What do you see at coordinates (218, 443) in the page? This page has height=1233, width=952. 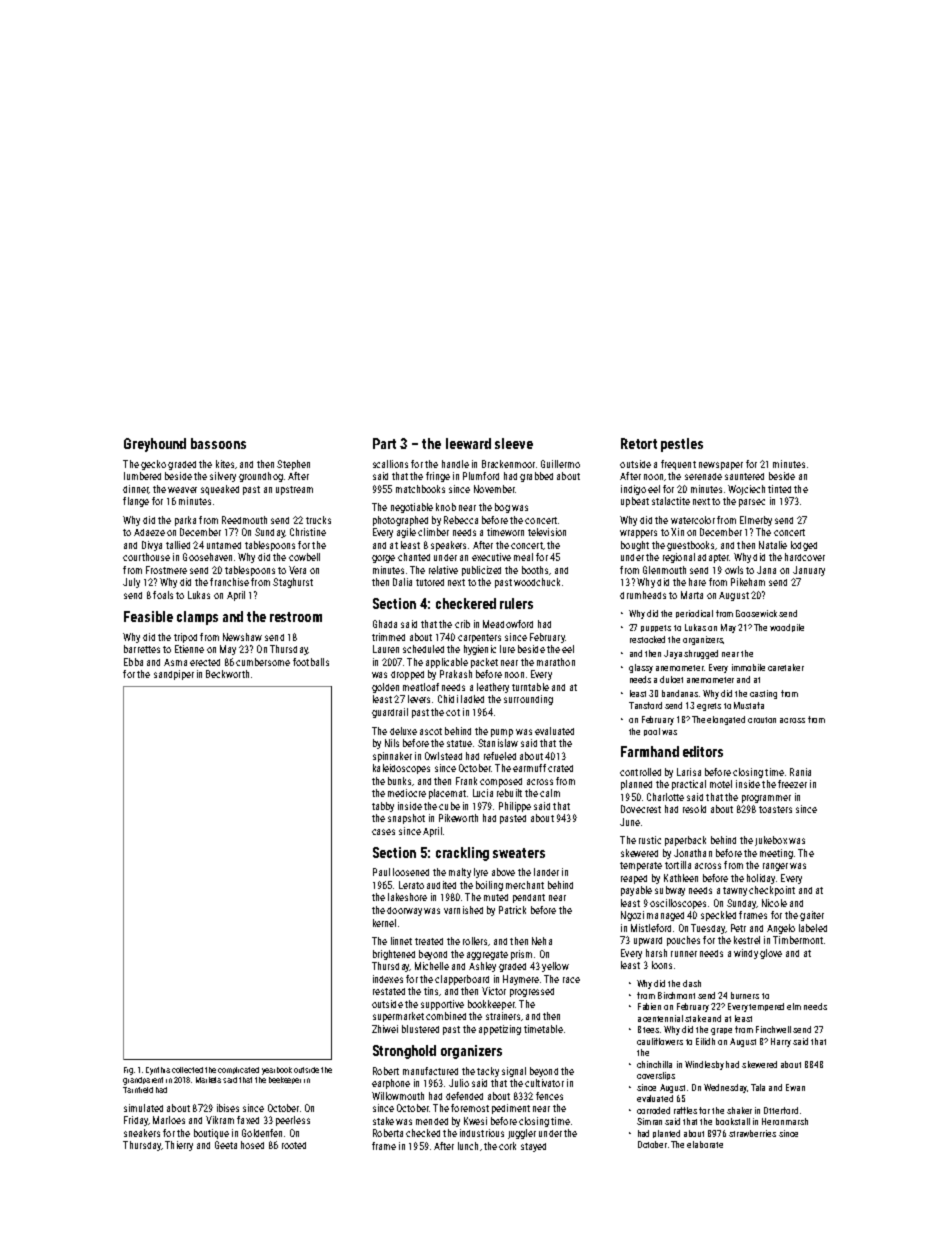 I see `bassoons` at bounding box center [218, 443].
